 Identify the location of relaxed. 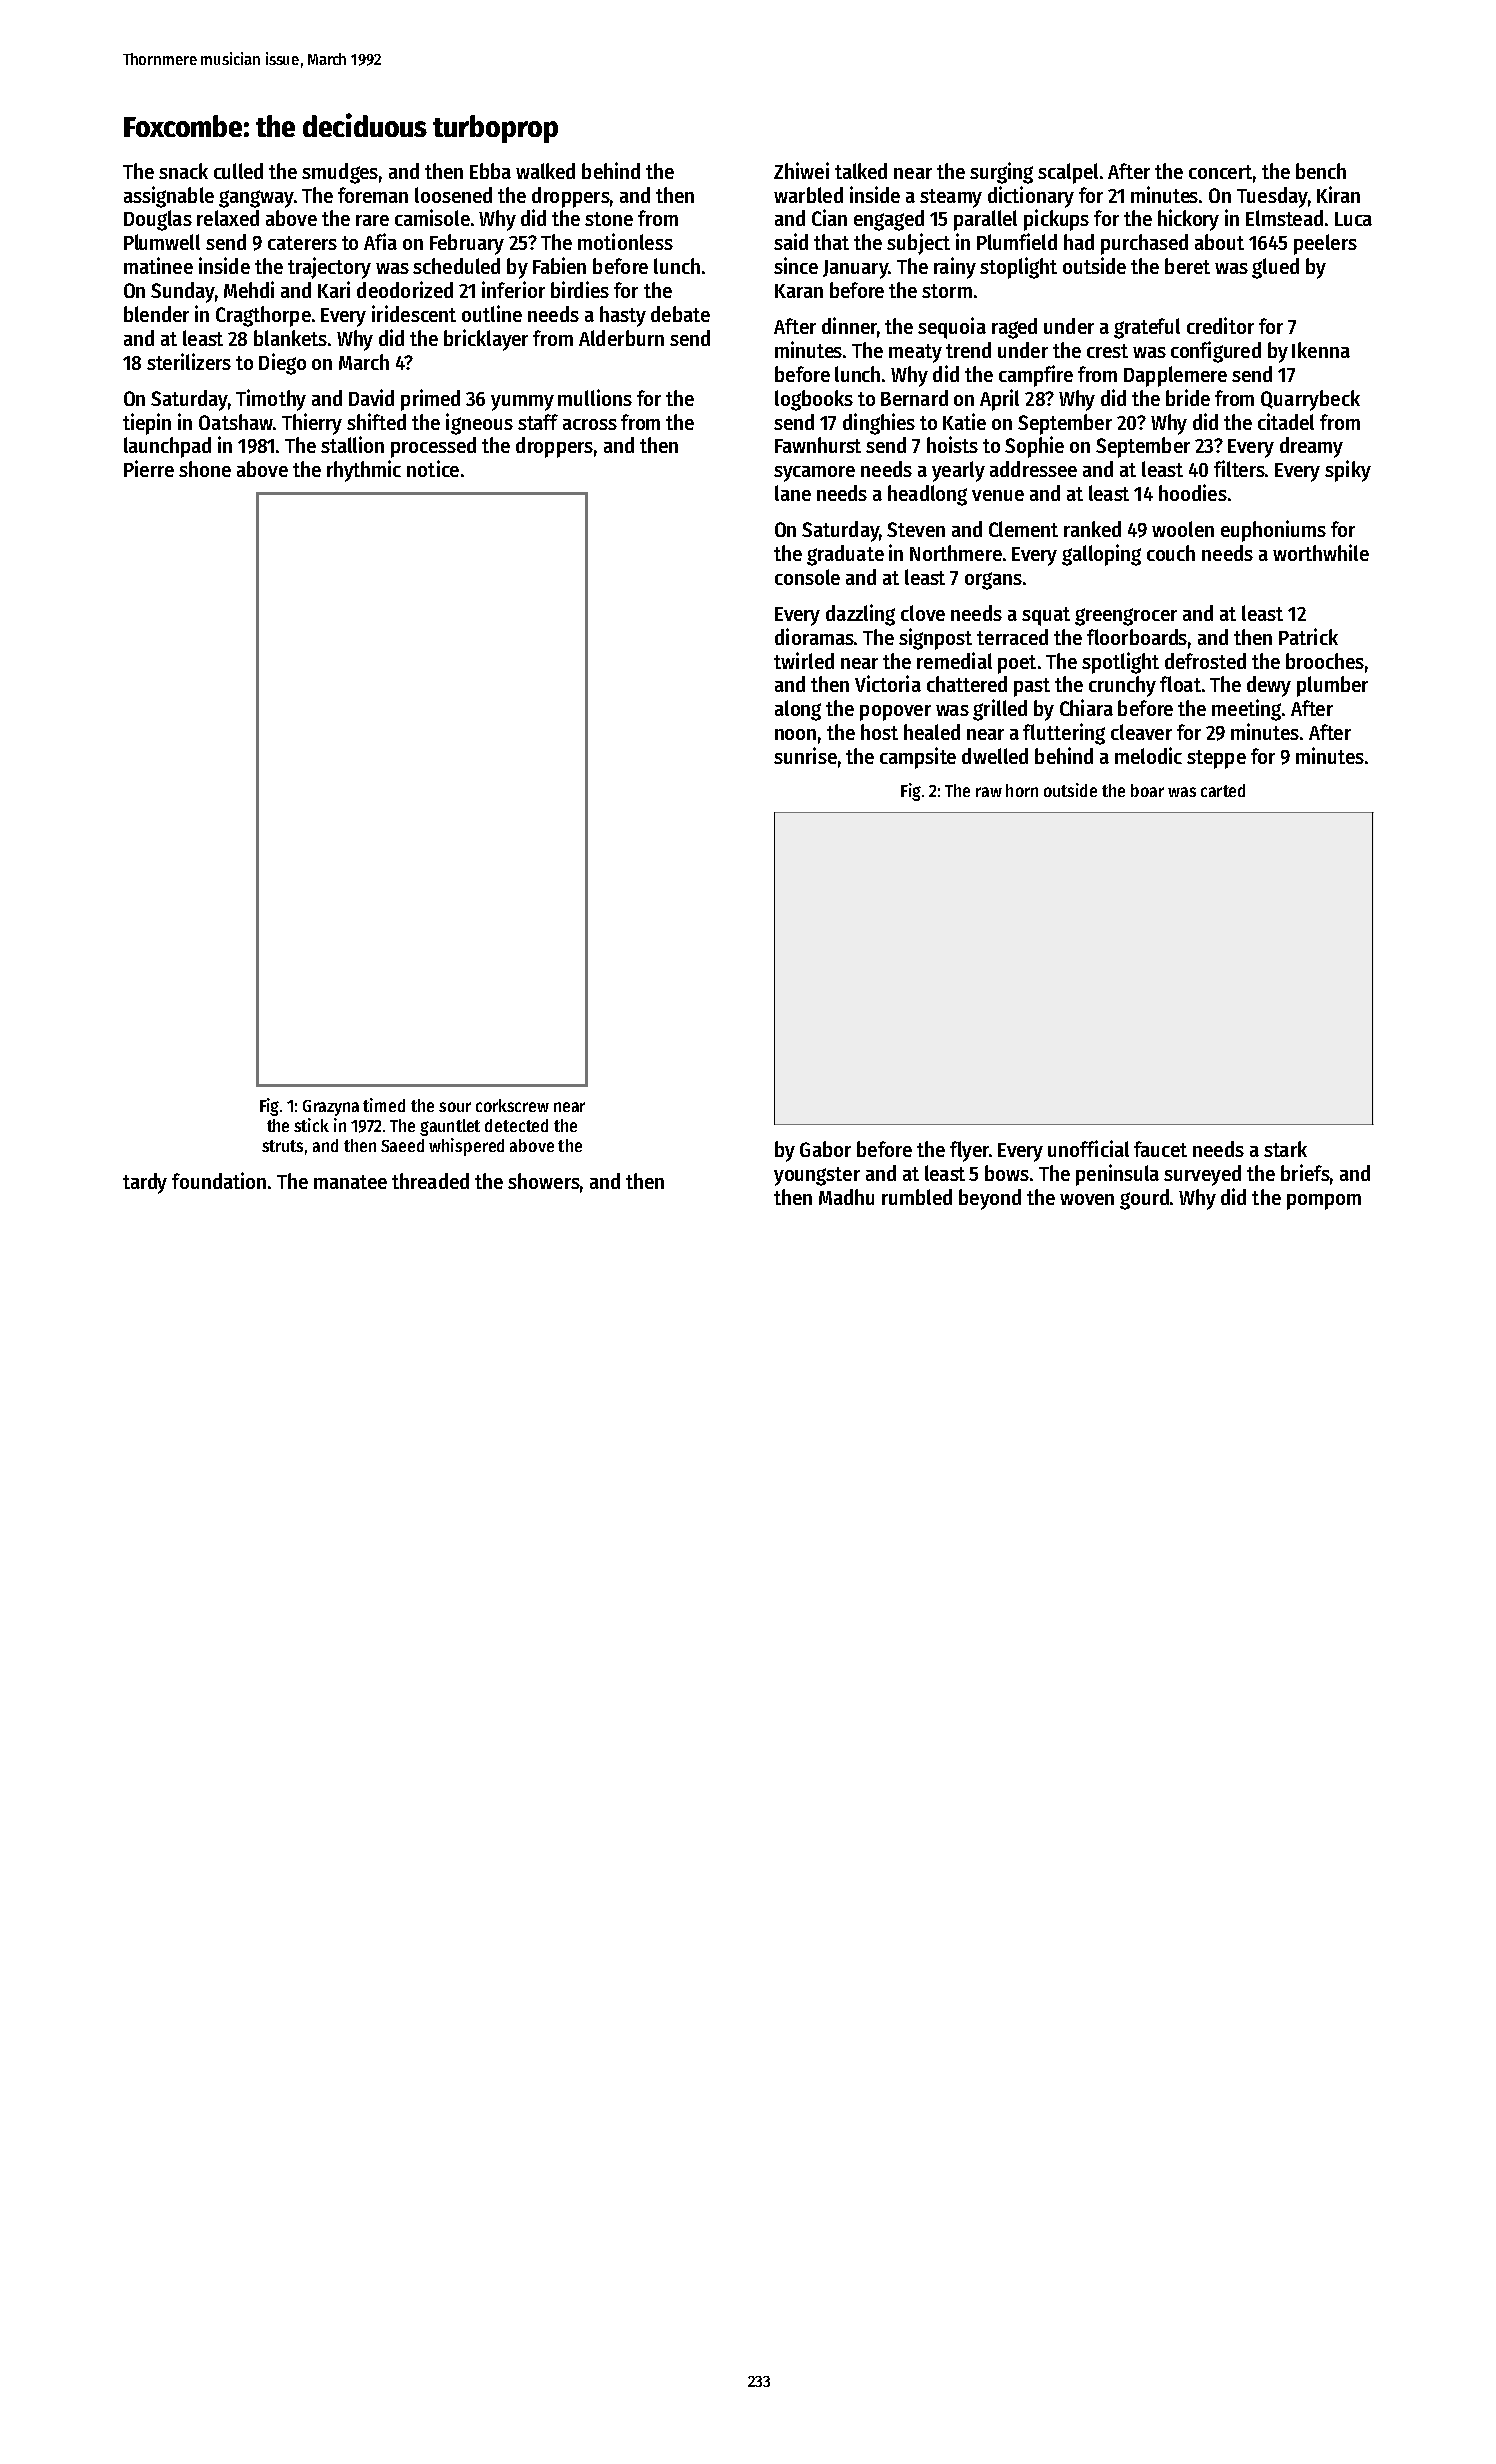
(228, 218).
